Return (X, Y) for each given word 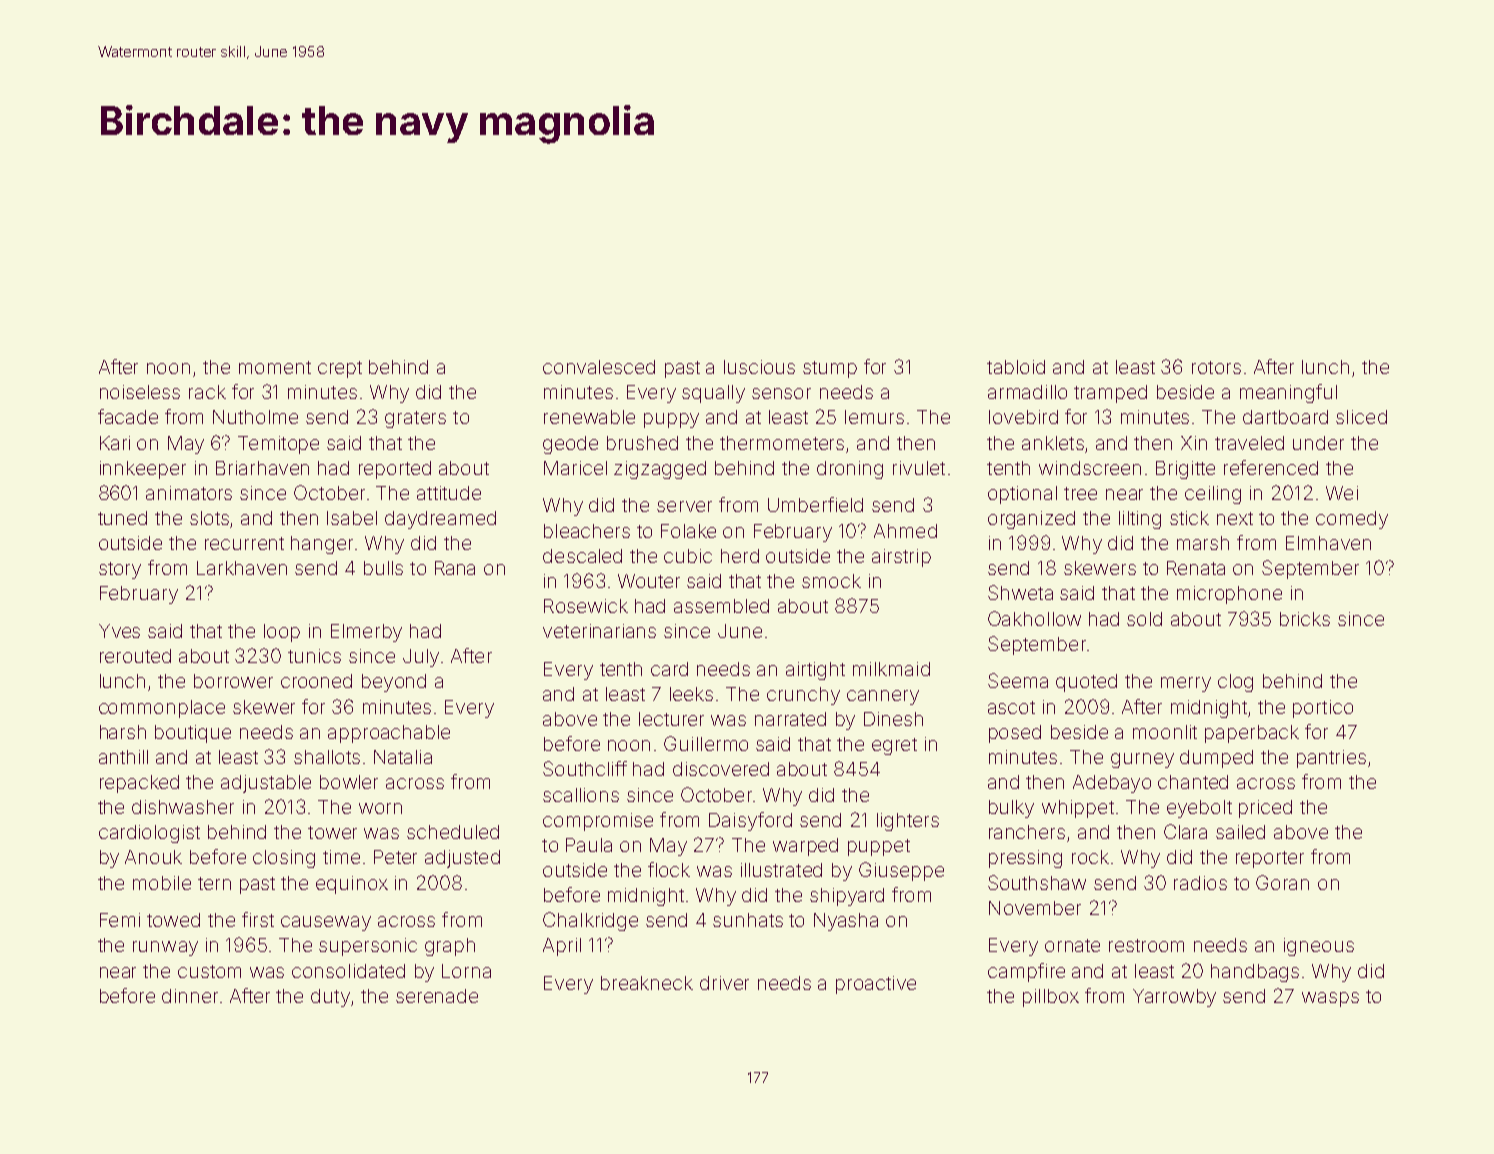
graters (415, 419)
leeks (691, 694)
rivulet (919, 468)
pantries (1331, 759)
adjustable (266, 784)
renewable (589, 417)
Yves (119, 631)
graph (450, 947)
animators (189, 493)
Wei (1342, 493)
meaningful (1288, 393)
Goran (1282, 882)
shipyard (847, 897)
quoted (1086, 683)
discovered (721, 769)
